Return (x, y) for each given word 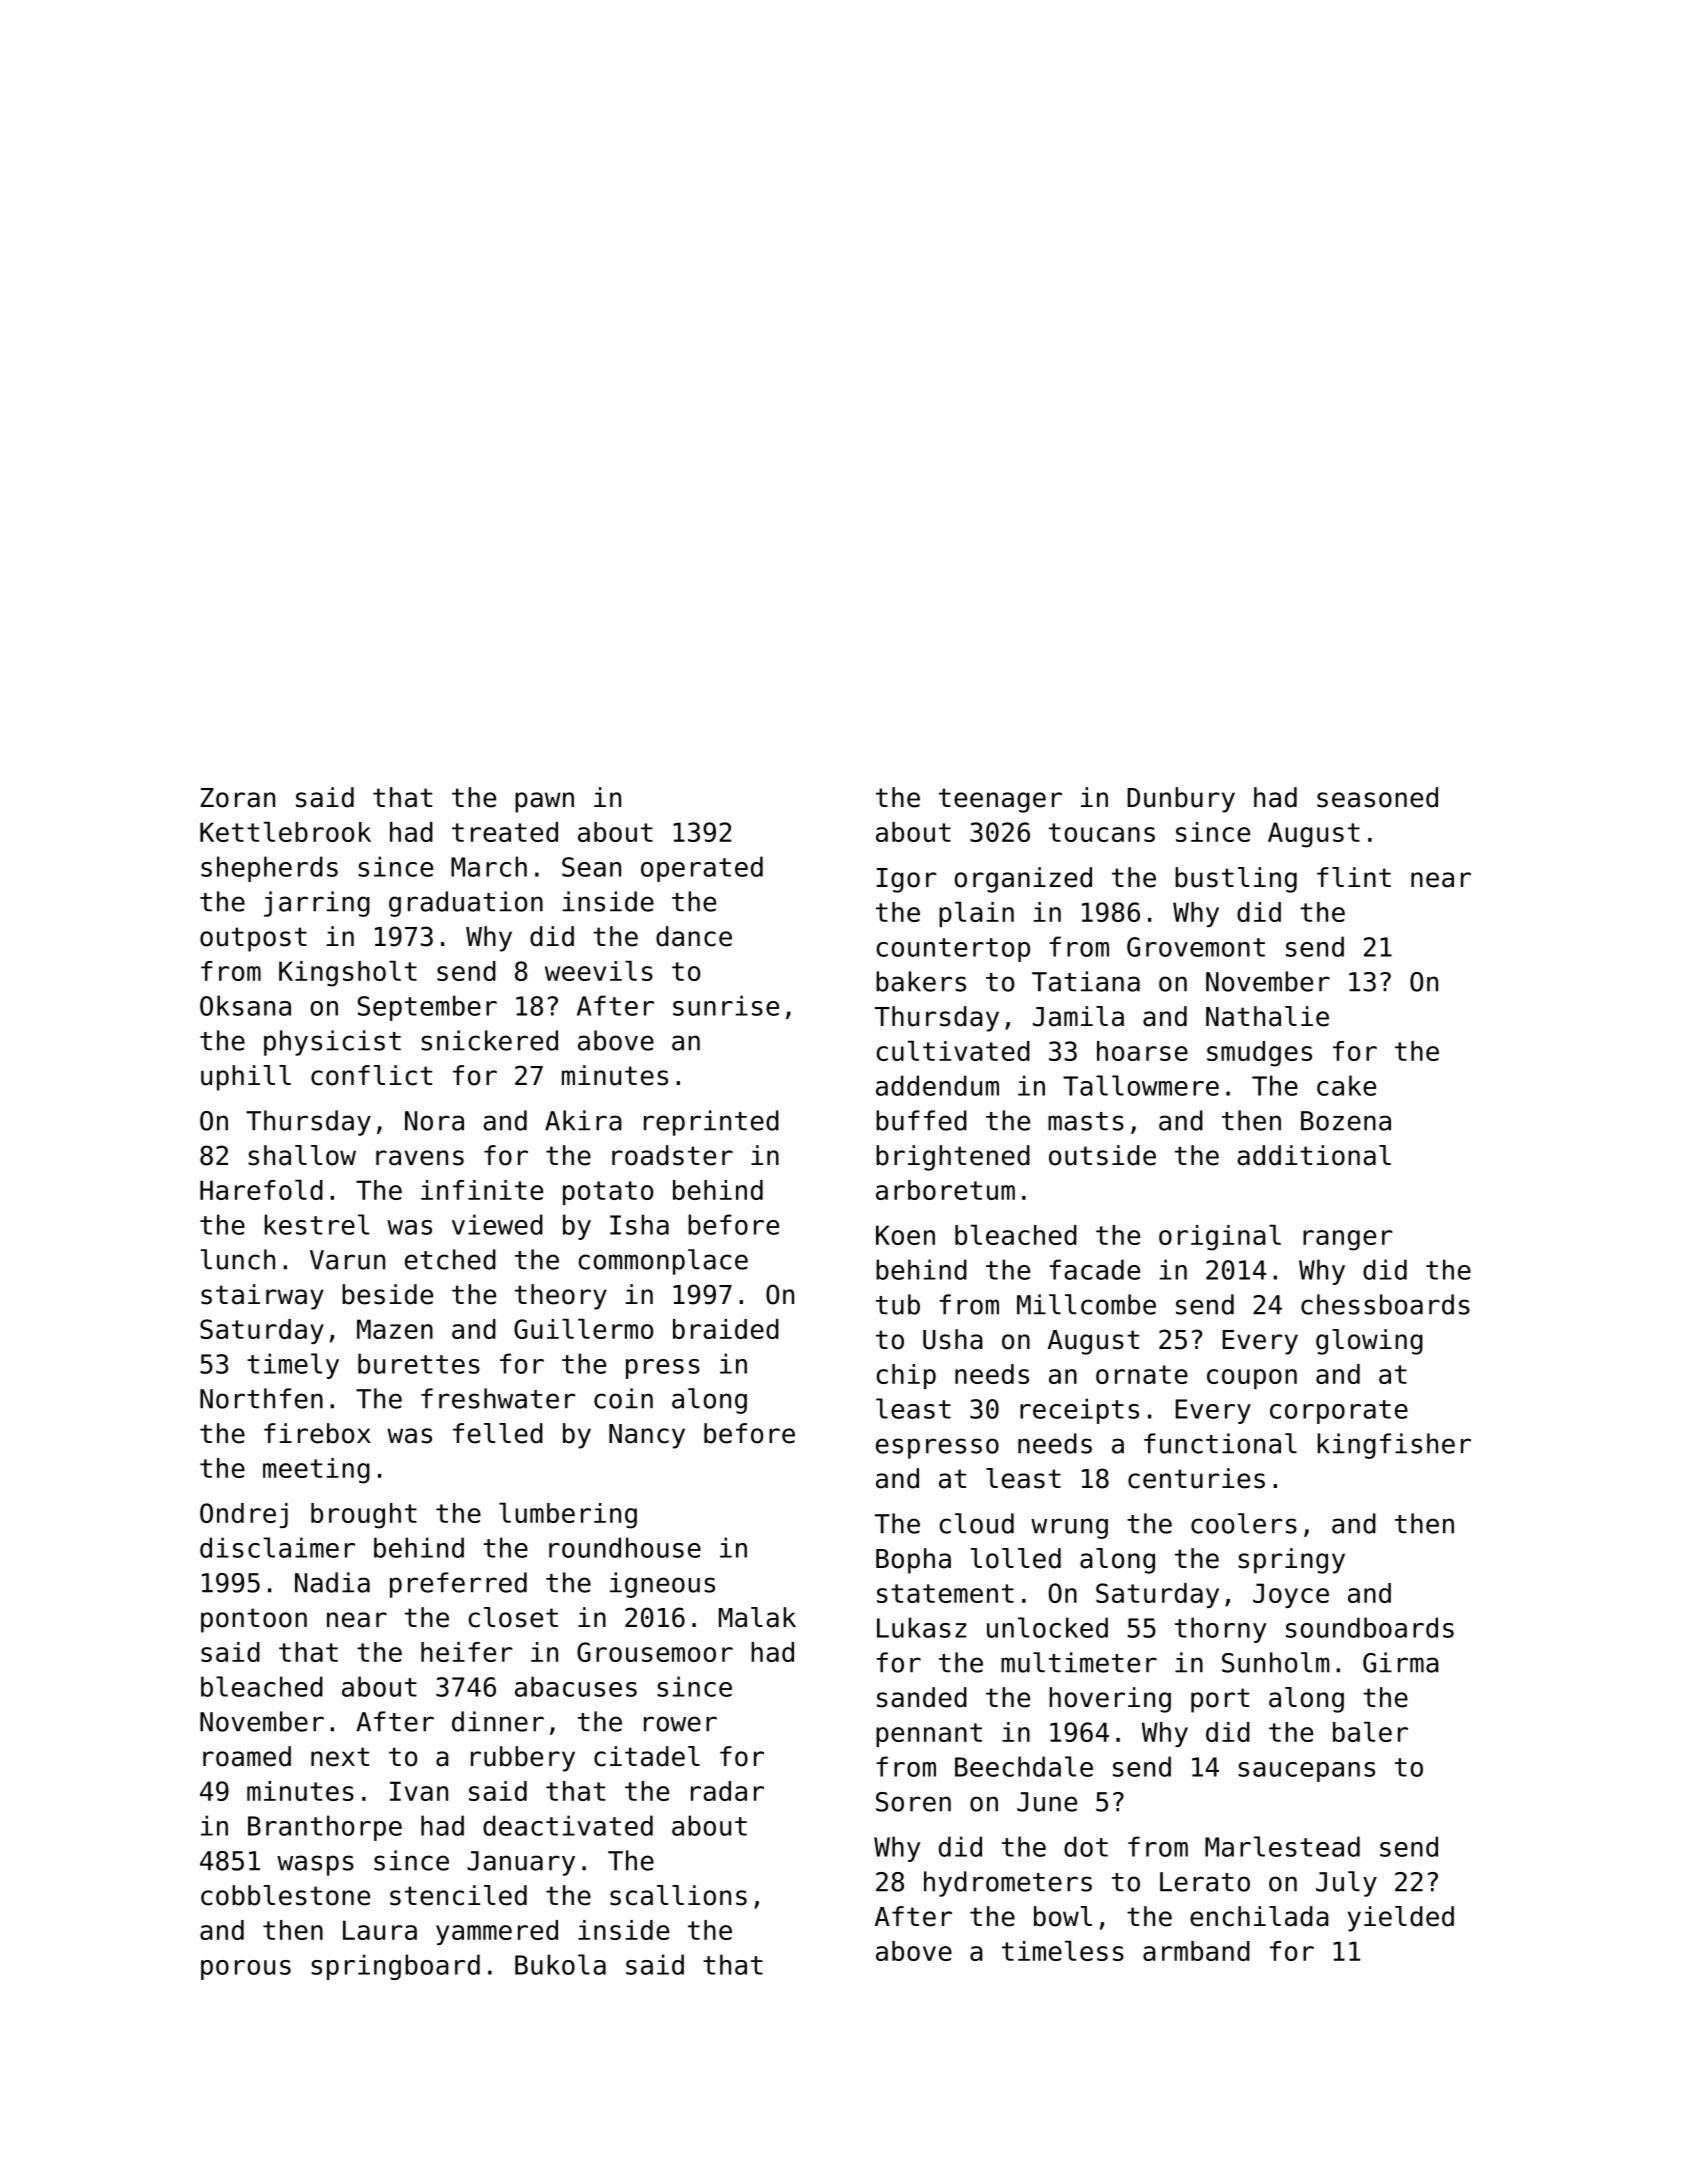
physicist (332, 1043)
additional (1314, 1155)
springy (1291, 1561)
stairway (262, 1297)
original (1220, 1238)
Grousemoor (655, 1652)
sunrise (726, 1005)
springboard (395, 1967)
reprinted (711, 1123)
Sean (591, 867)
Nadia (332, 1582)
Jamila (1078, 1016)
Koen (905, 1235)
